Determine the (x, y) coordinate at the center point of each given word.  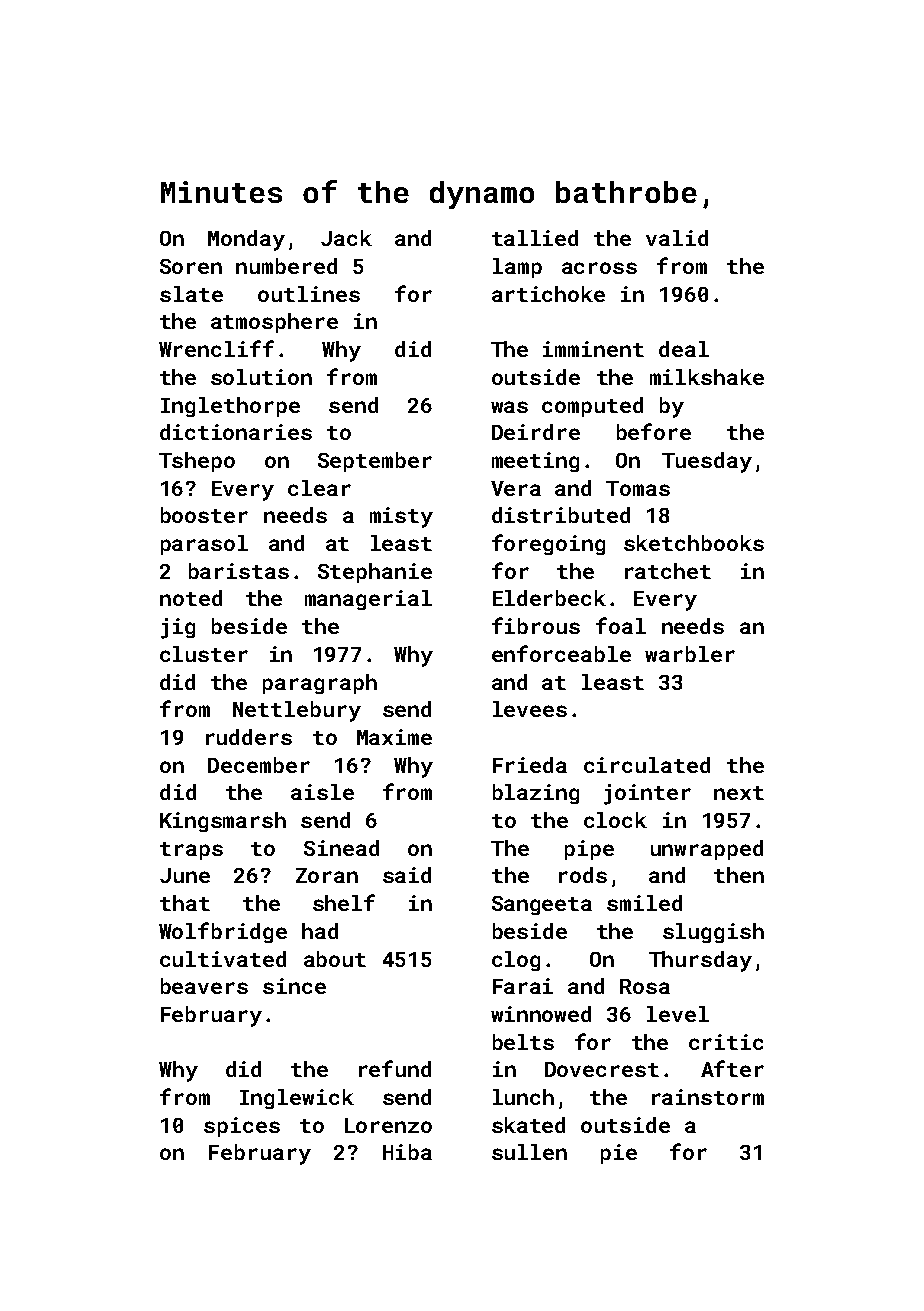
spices (242, 1127)
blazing (536, 794)
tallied (535, 238)
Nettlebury (297, 711)
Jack (346, 238)
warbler (690, 654)
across (599, 268)
